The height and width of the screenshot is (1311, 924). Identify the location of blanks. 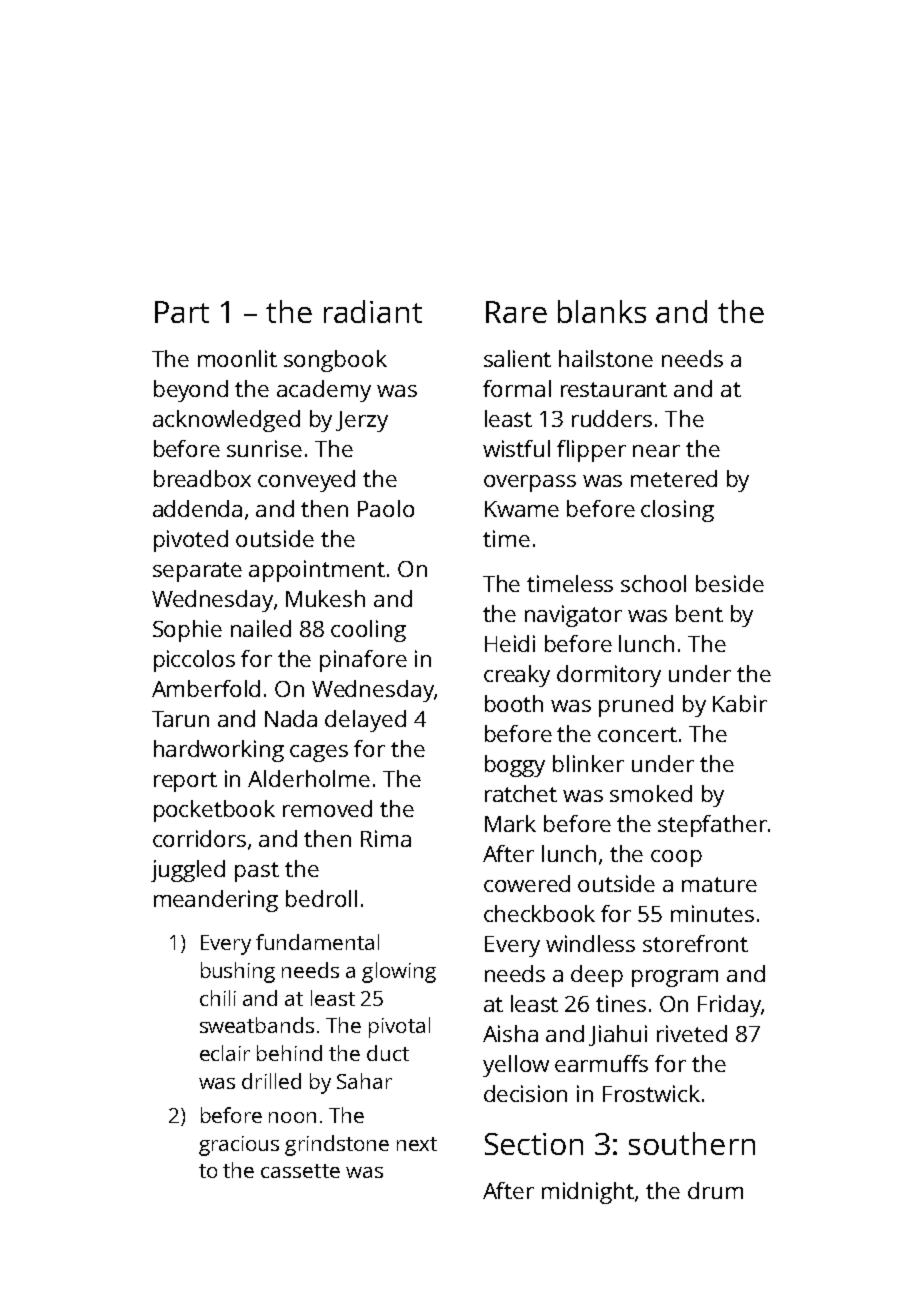
(602, 311).
